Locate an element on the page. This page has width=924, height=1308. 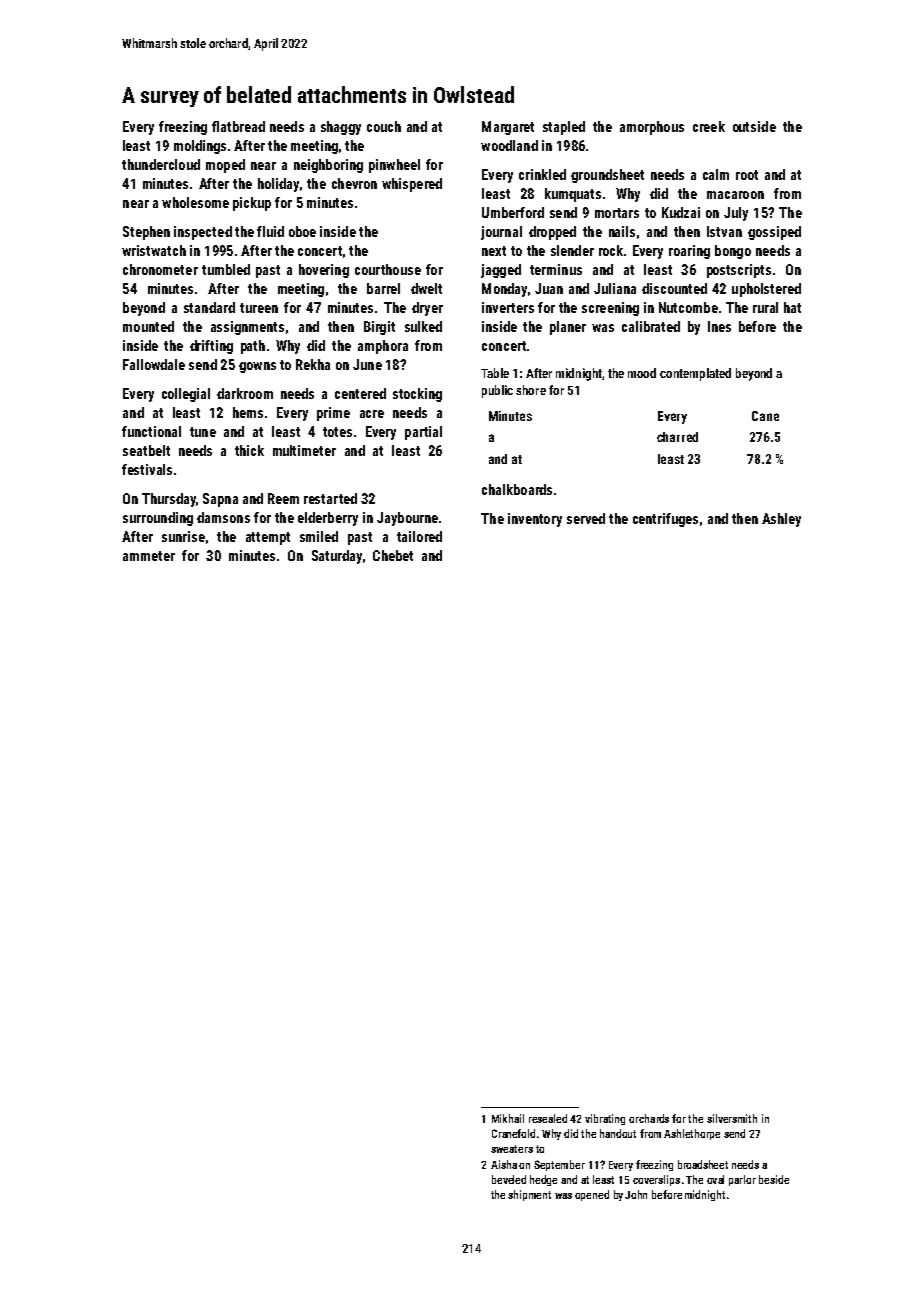
outside is located at coordinates (754, 126).
